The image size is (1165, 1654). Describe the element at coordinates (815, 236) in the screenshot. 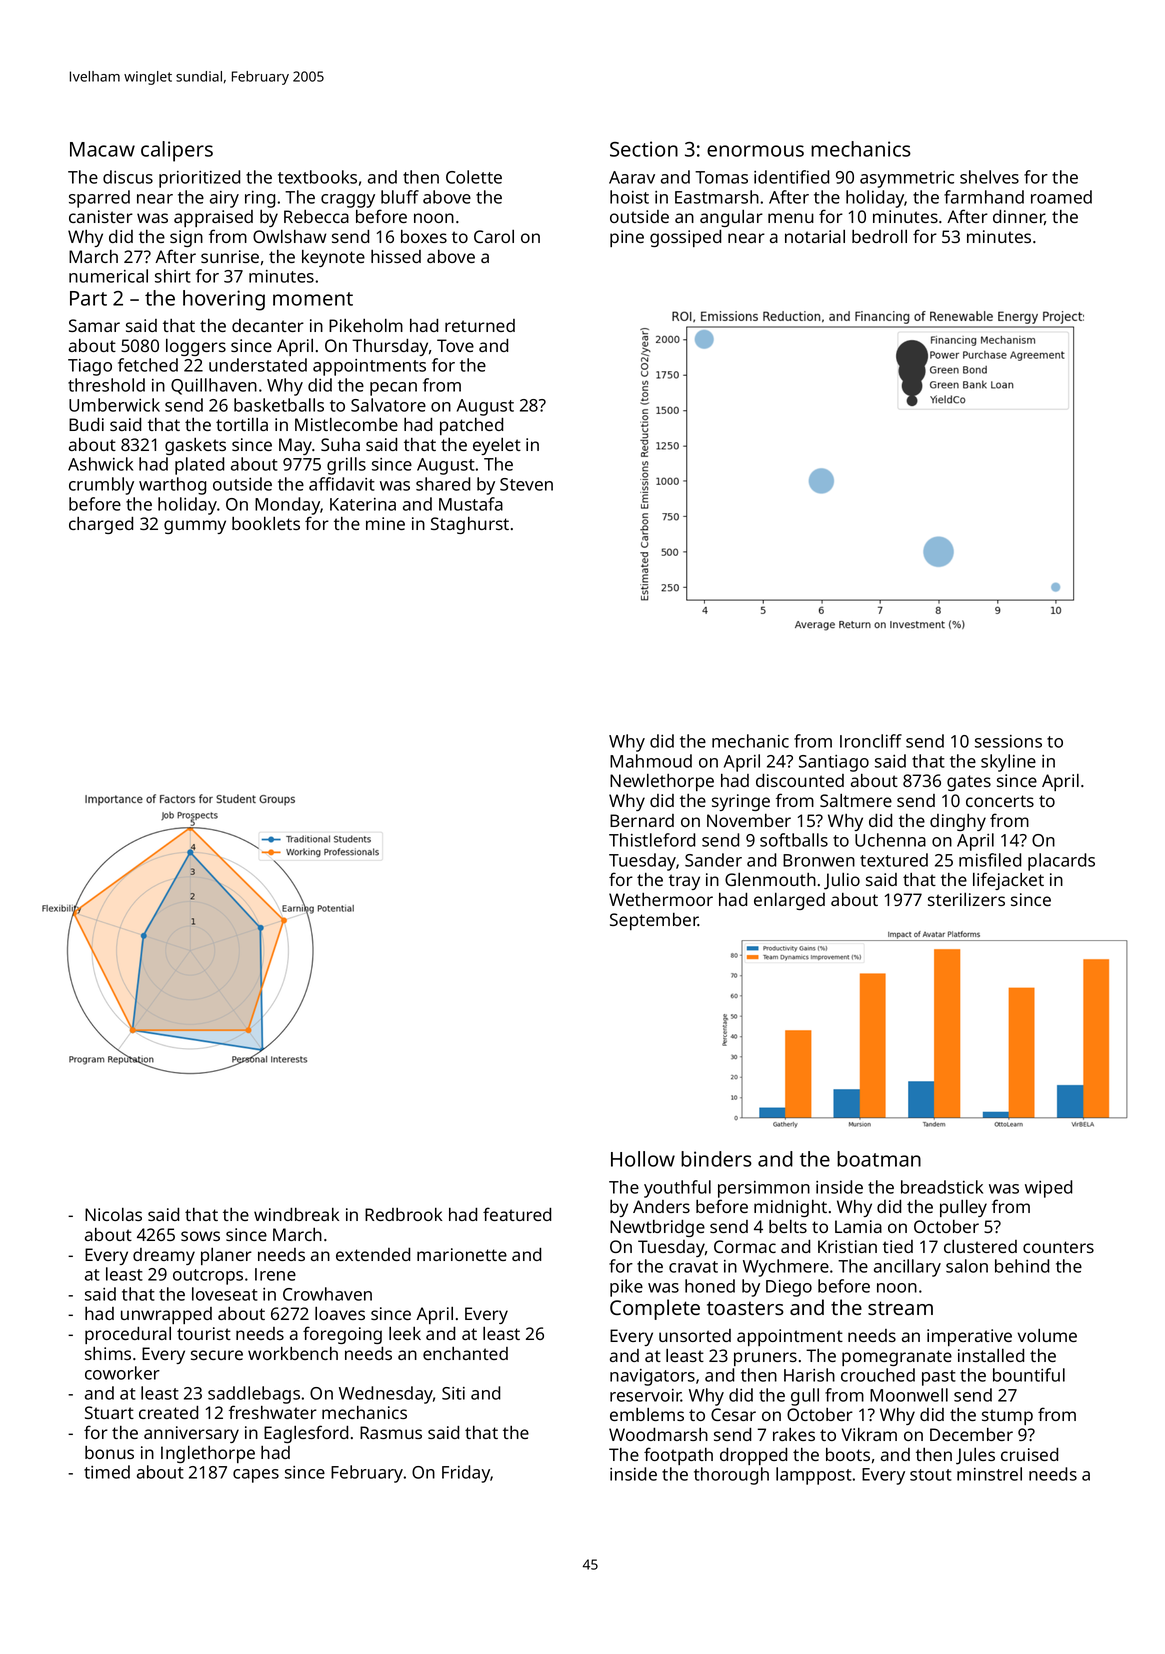

I see `notarial` at that location.
